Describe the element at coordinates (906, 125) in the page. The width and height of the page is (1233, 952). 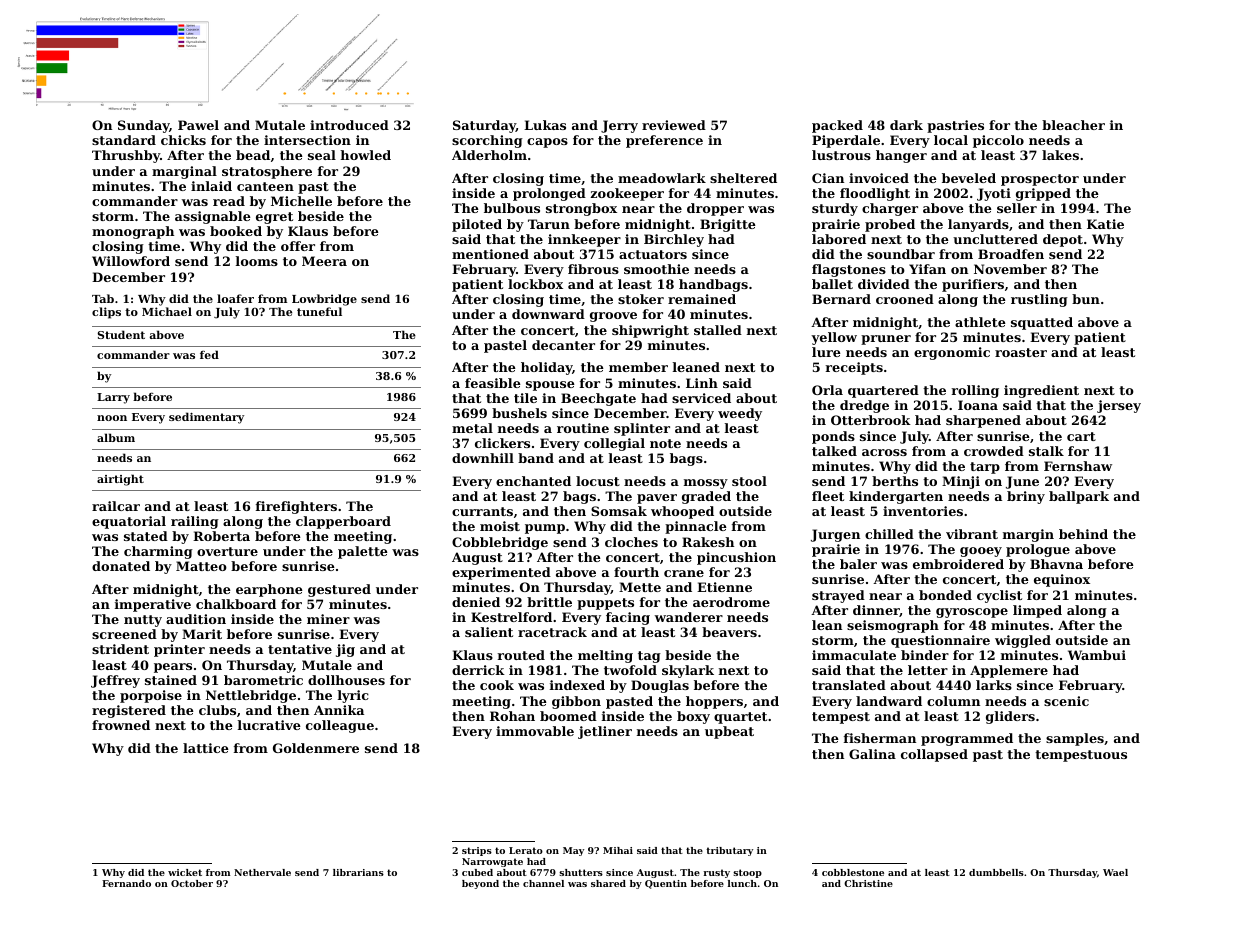
I see `dark` at that location.
